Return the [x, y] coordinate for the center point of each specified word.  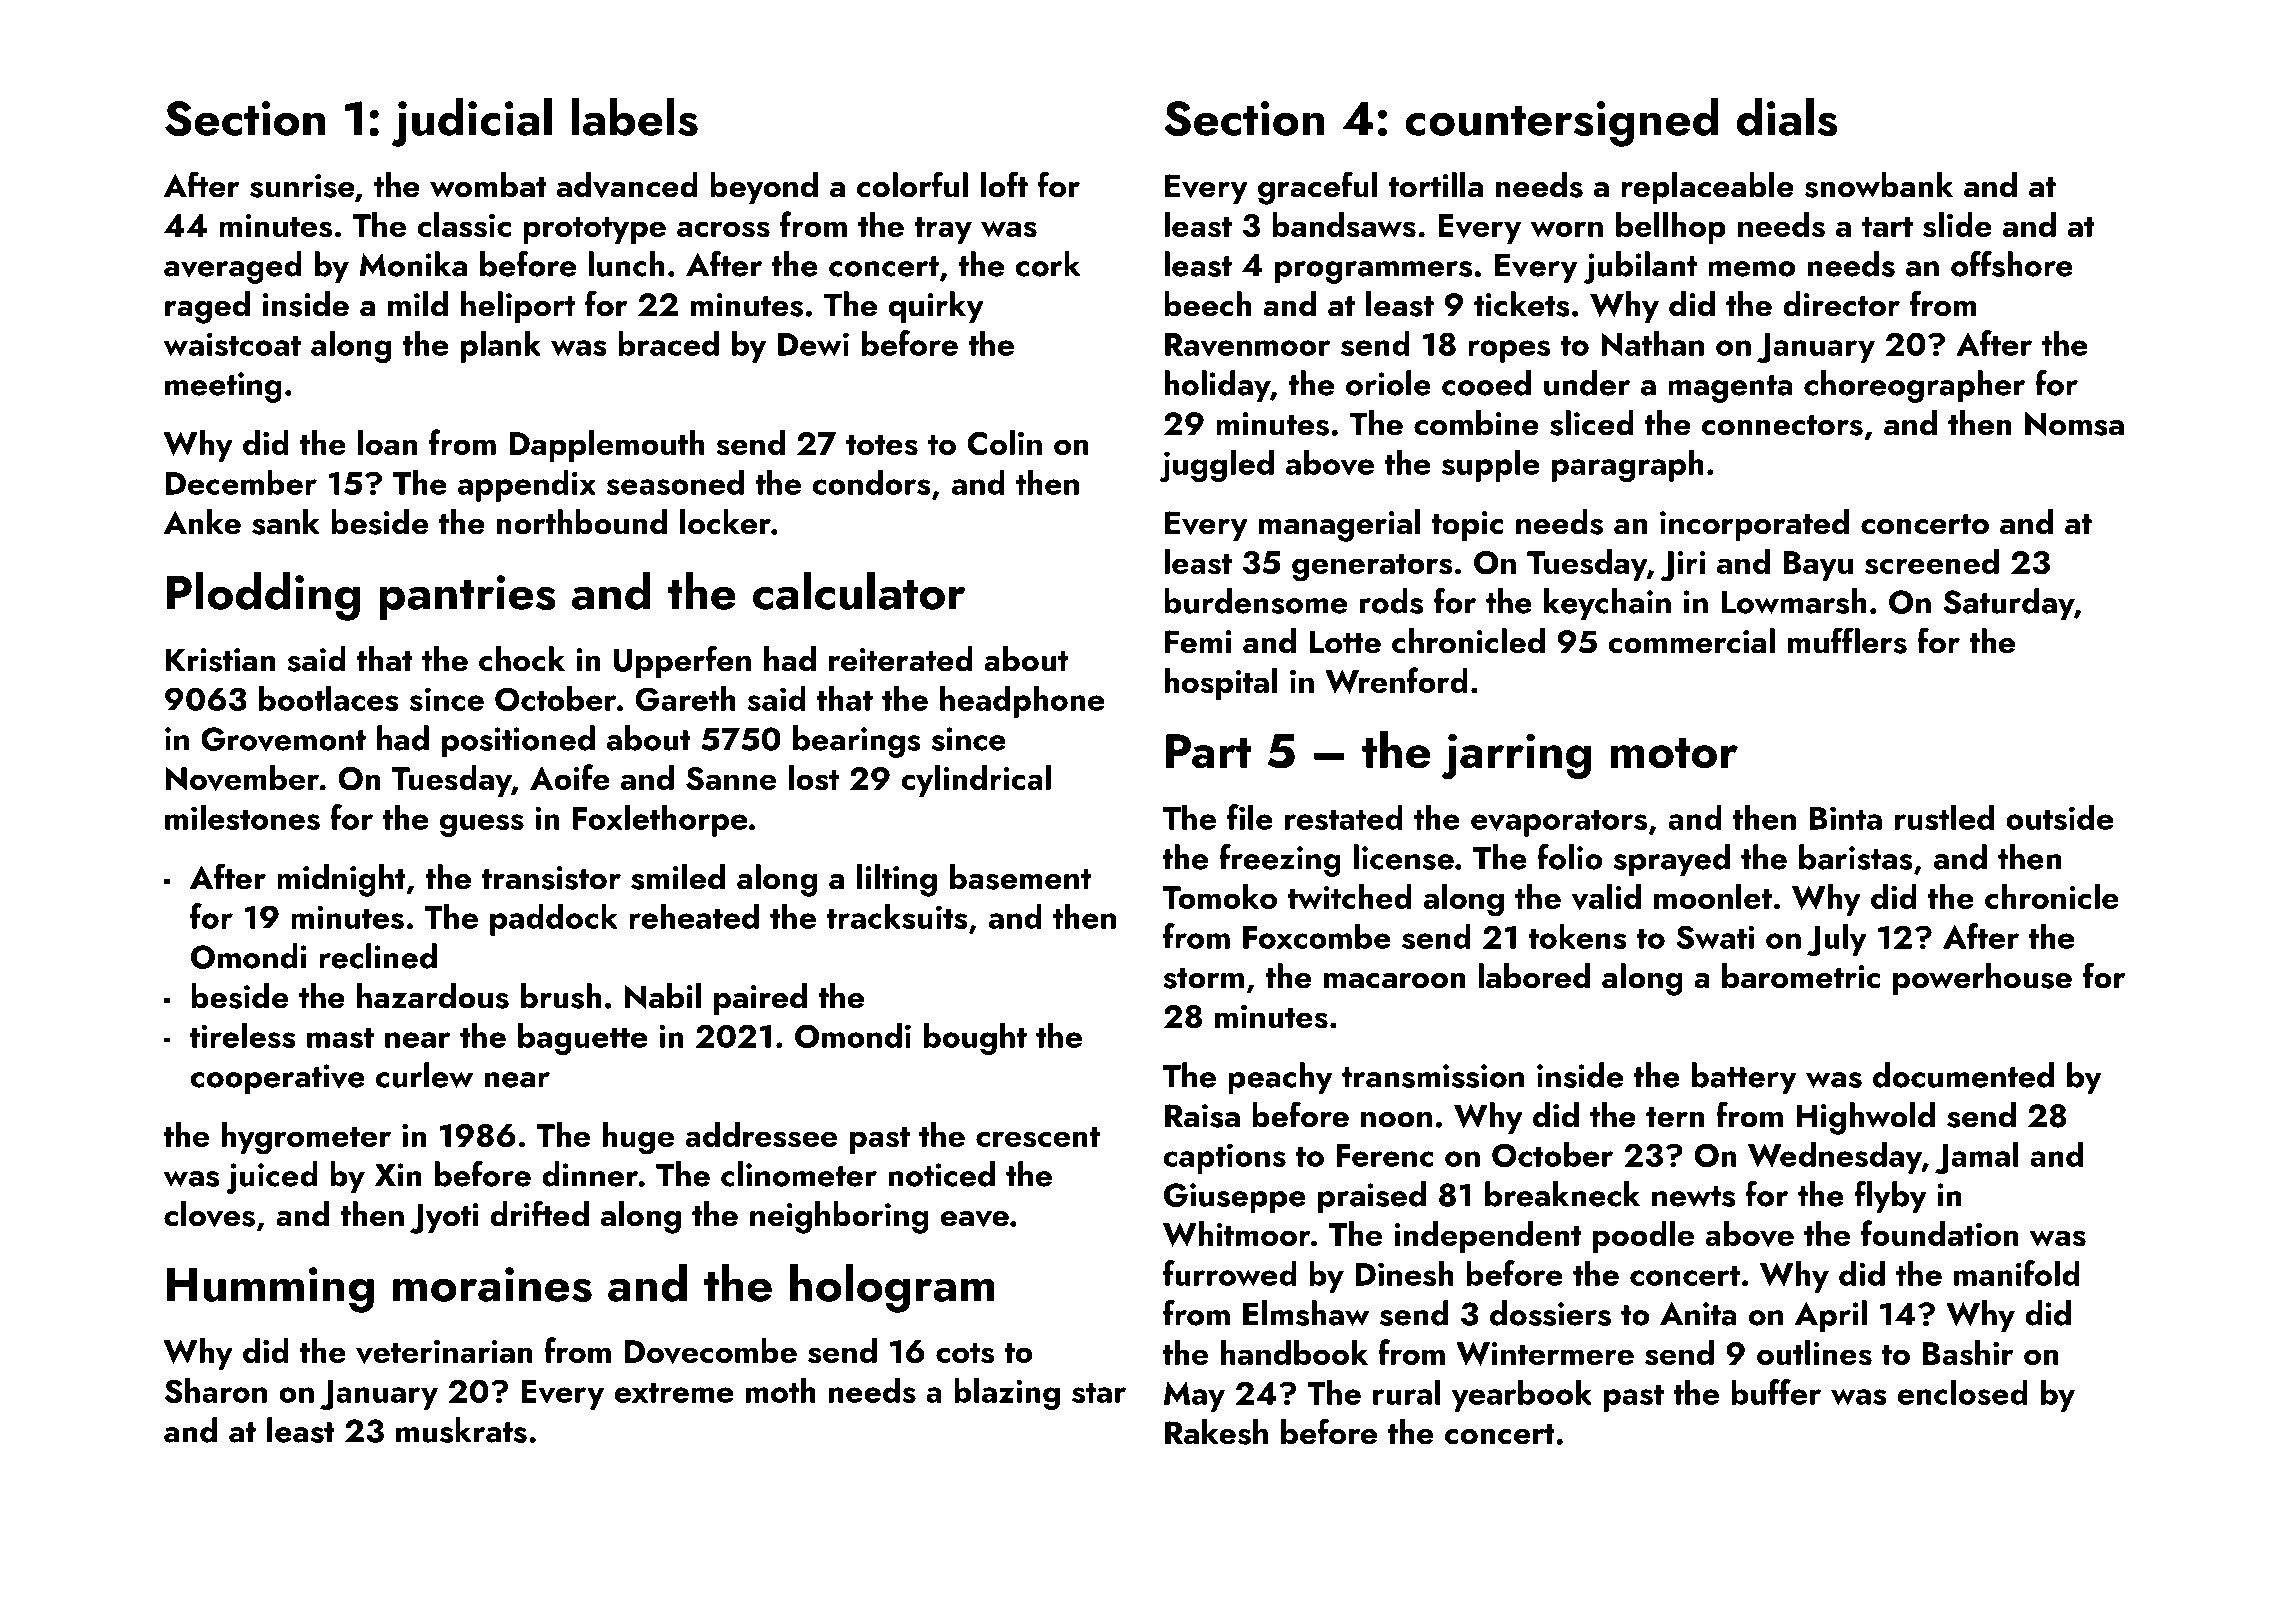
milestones [242, 817]
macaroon [1394, 981]
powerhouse [1982, 979]
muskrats [461, 1430]
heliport [518, 307]
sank [286, 522]
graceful [1318, 188]
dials [1787, 117]
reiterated [901, 659]
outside [2059, 817]
